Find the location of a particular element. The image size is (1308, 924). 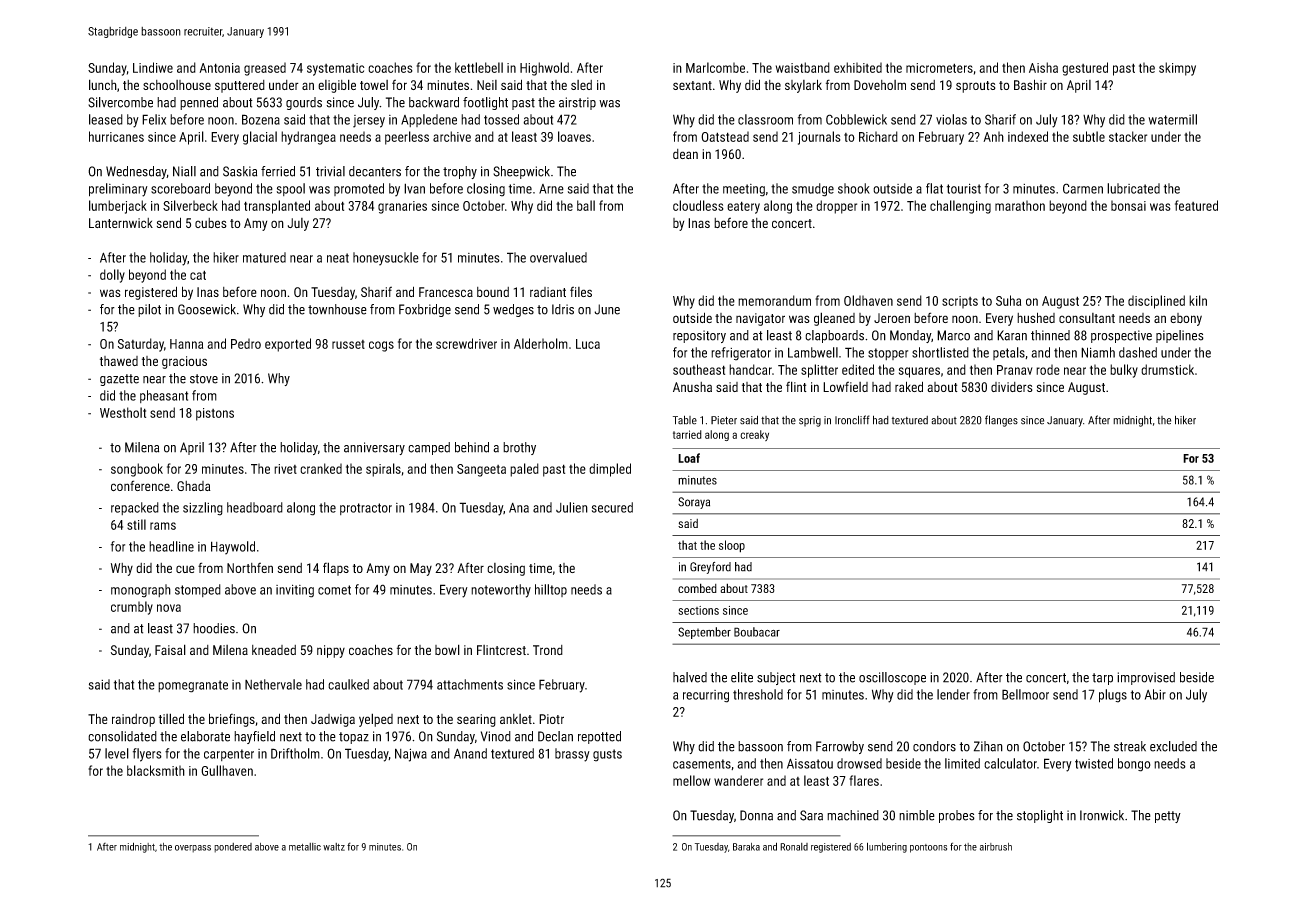

overpass is located at coordinates (193, 849).
